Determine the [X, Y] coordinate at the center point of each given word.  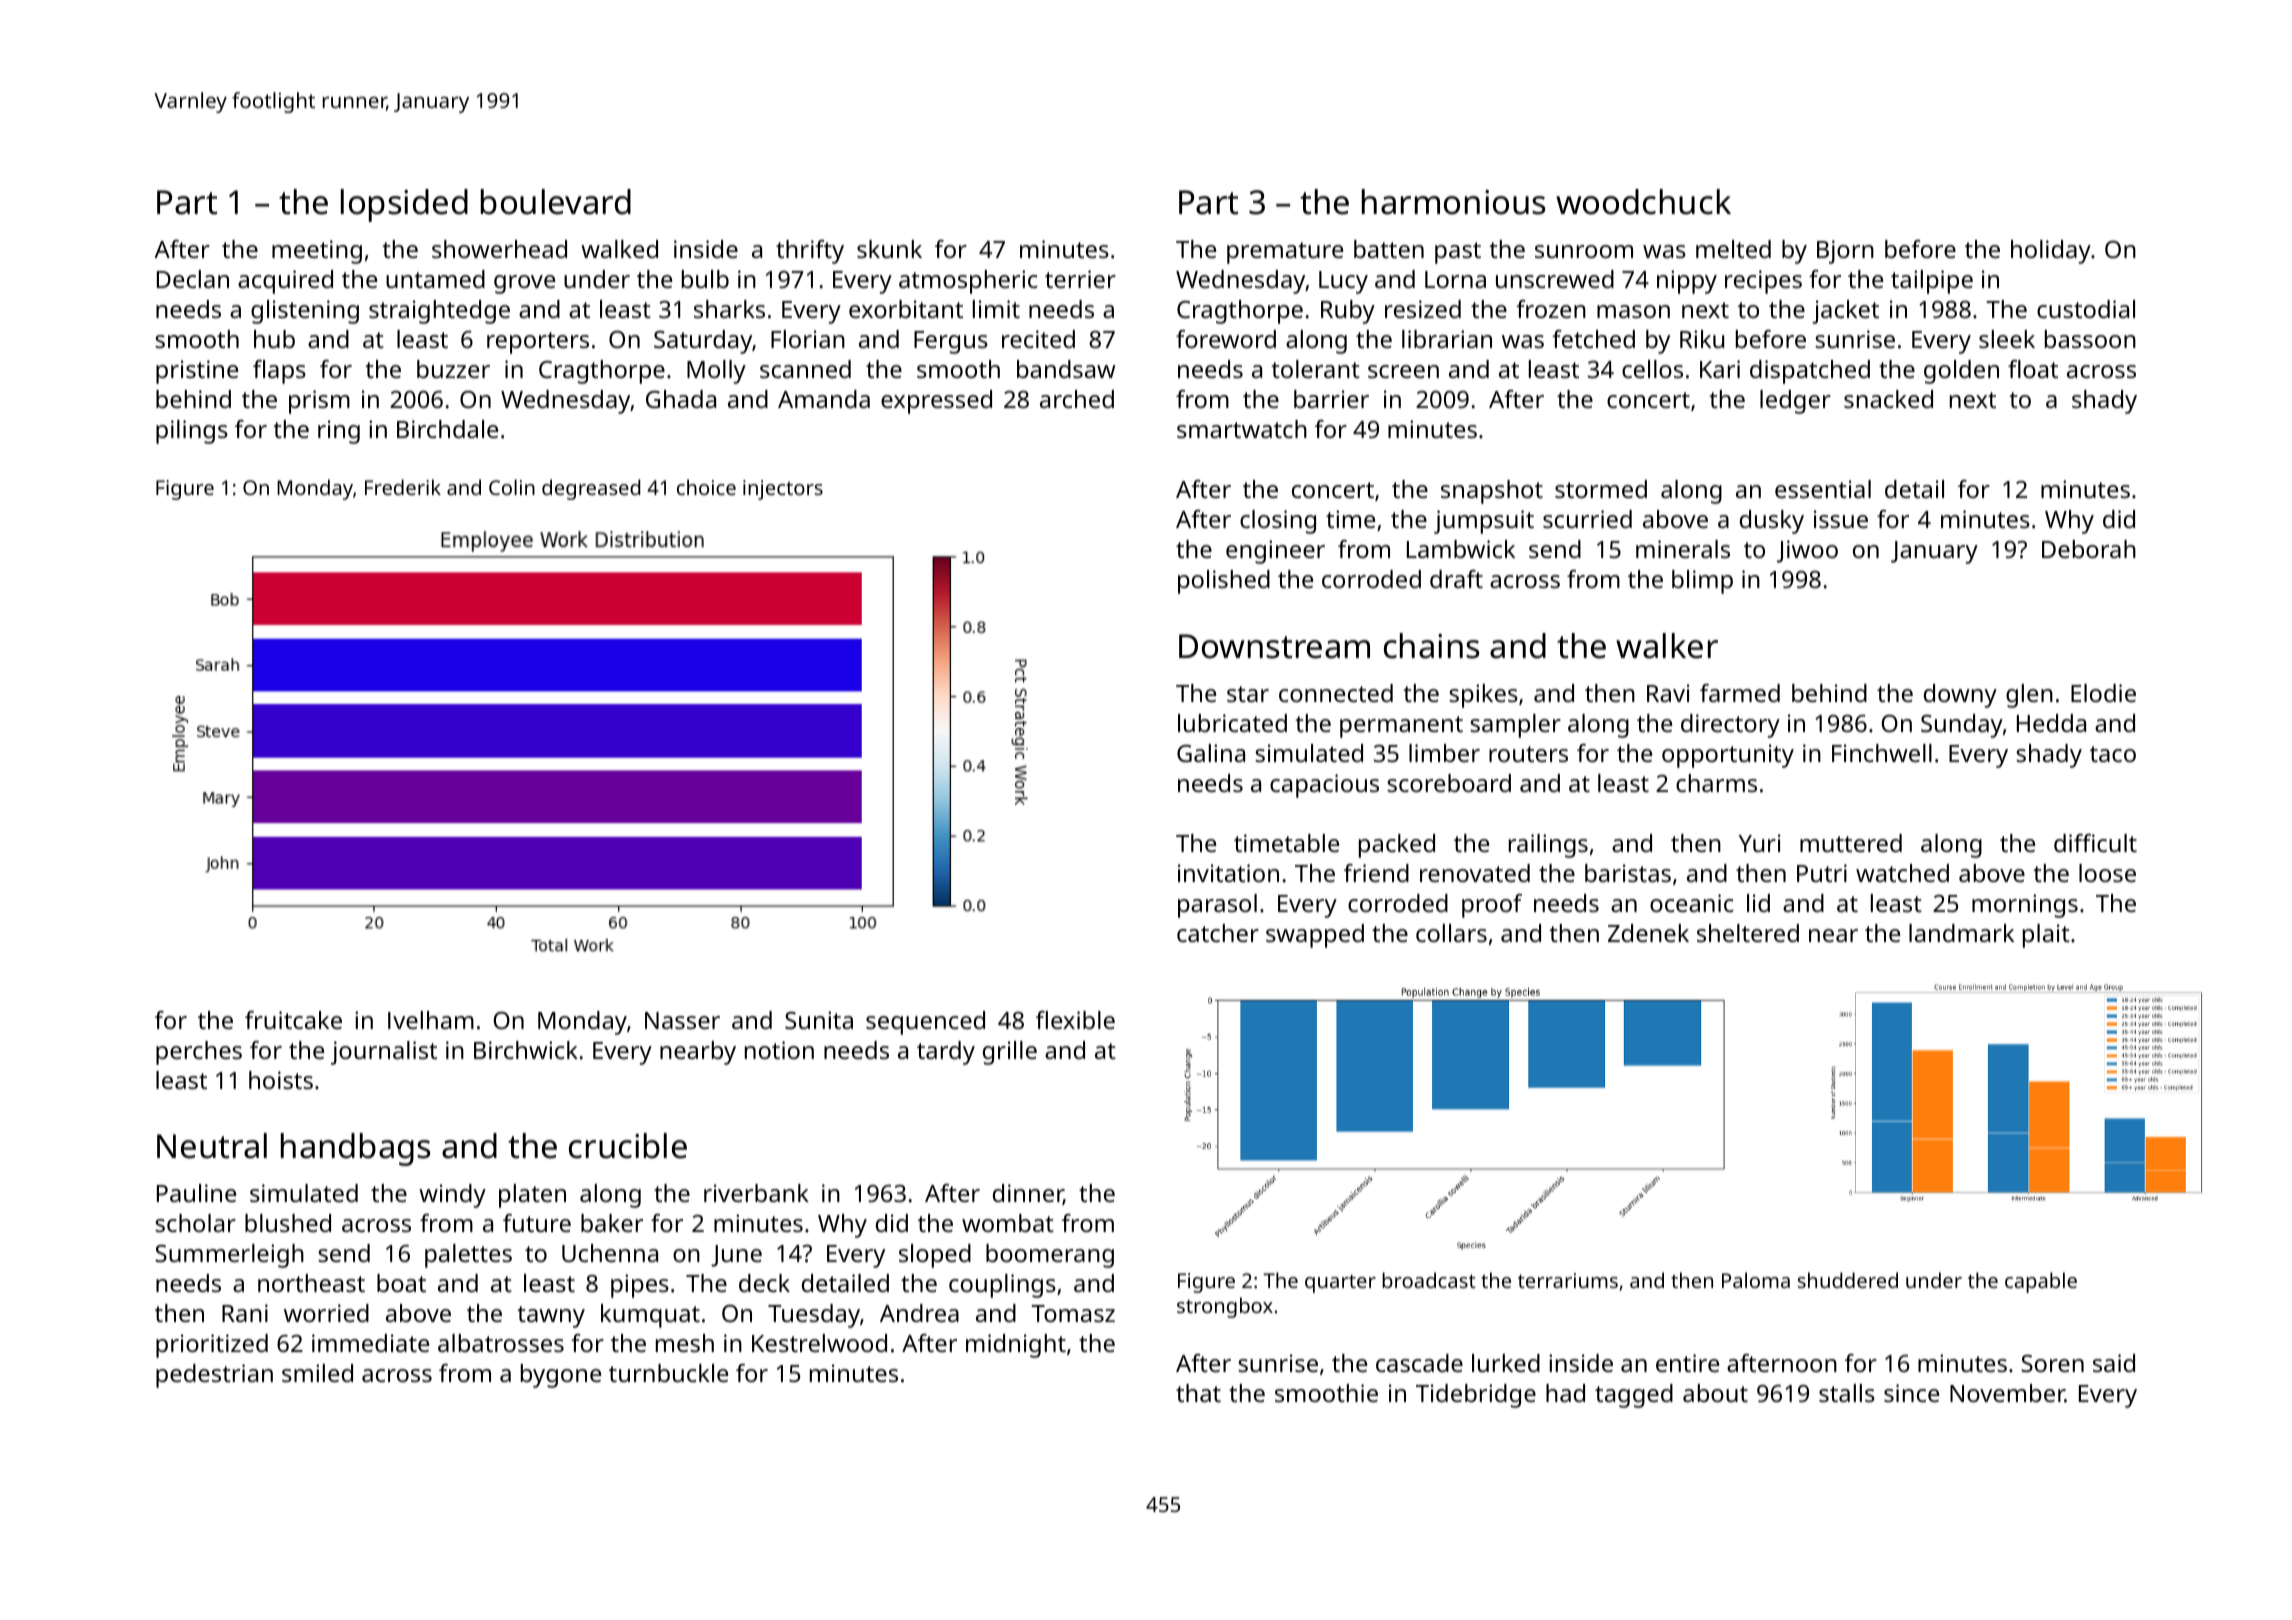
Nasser [682, 1020]
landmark [1961, 933]
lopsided [404, 205]
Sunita [819, 1020]
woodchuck [1643, 202]
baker [612, 1223]
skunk [889, 249]
